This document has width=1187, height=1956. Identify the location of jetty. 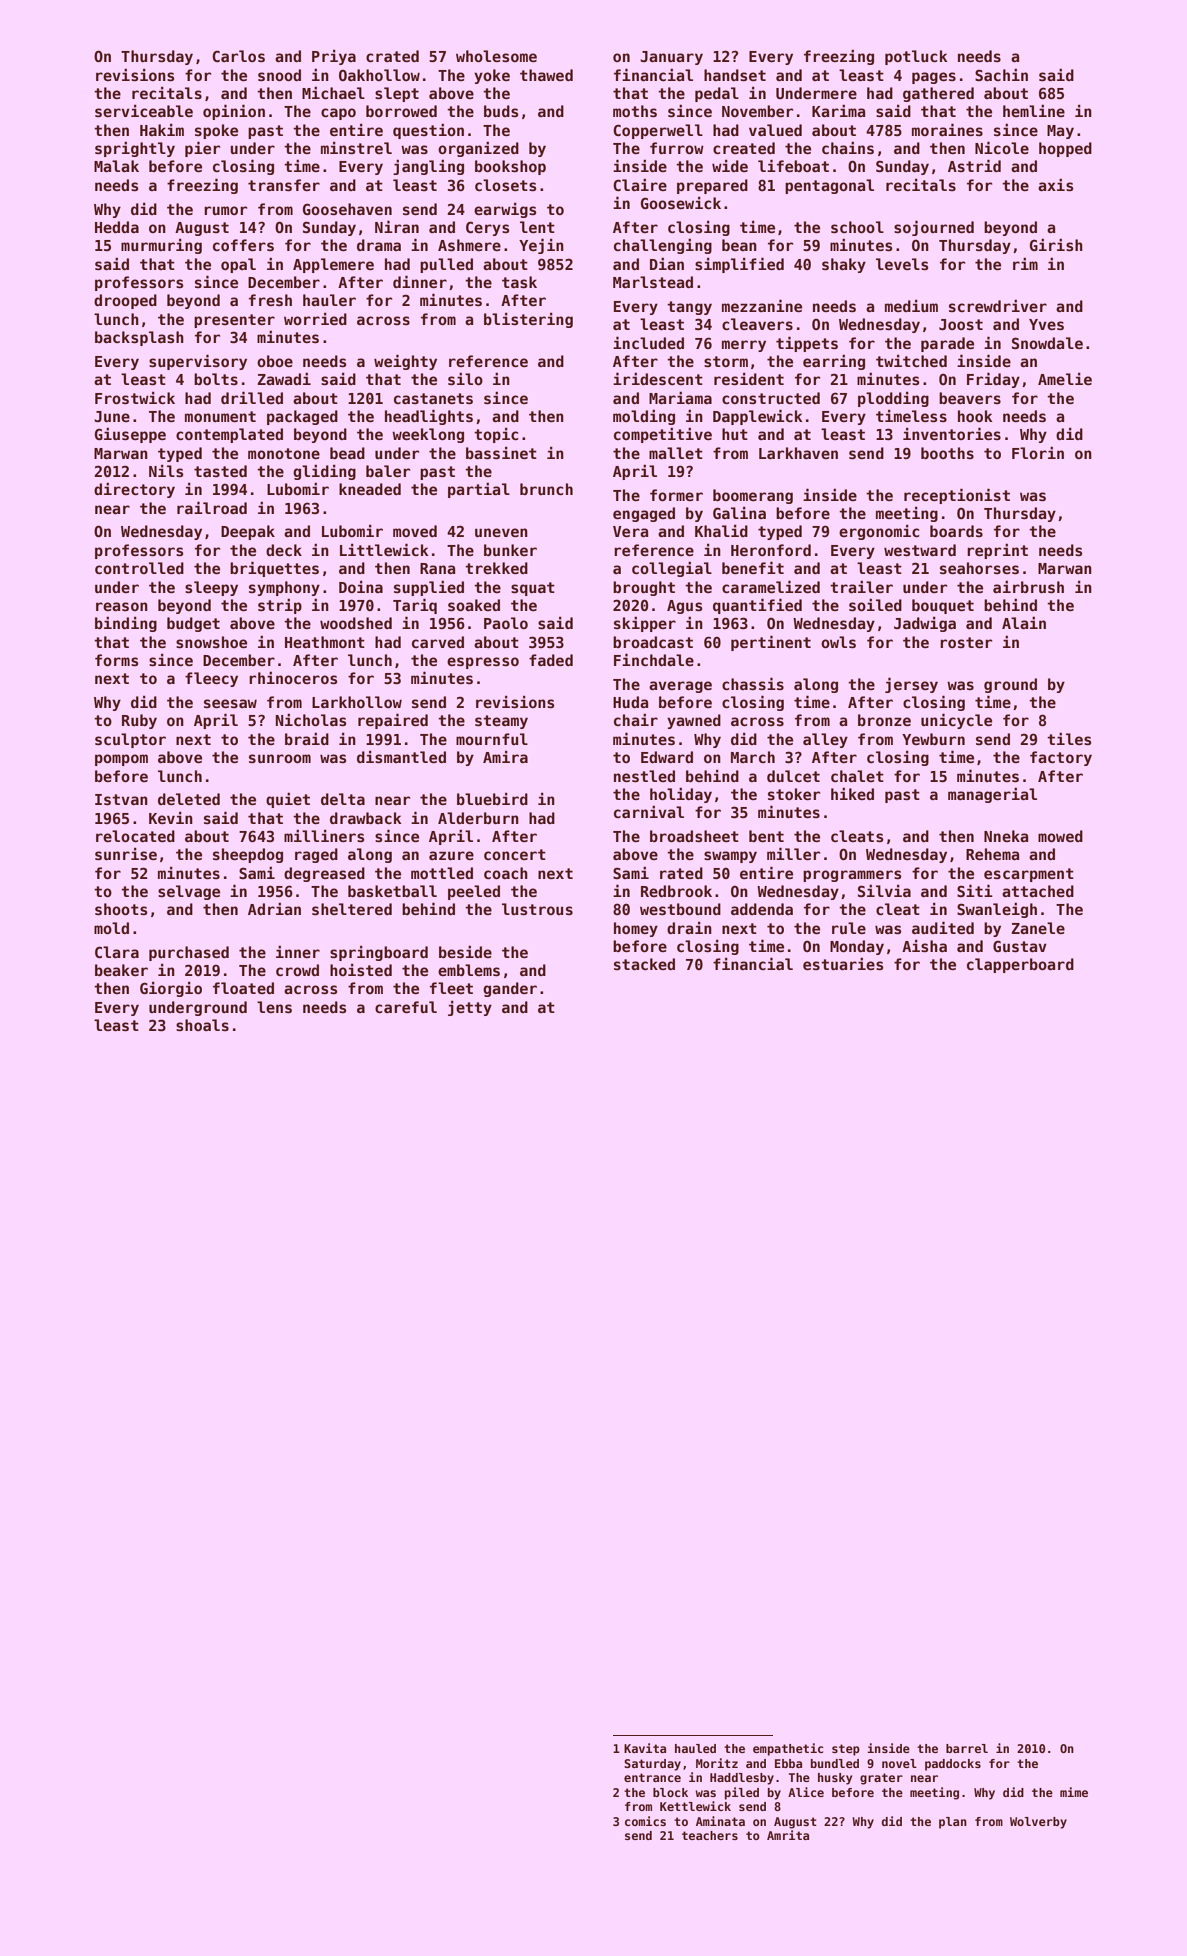
(470, 1008).
